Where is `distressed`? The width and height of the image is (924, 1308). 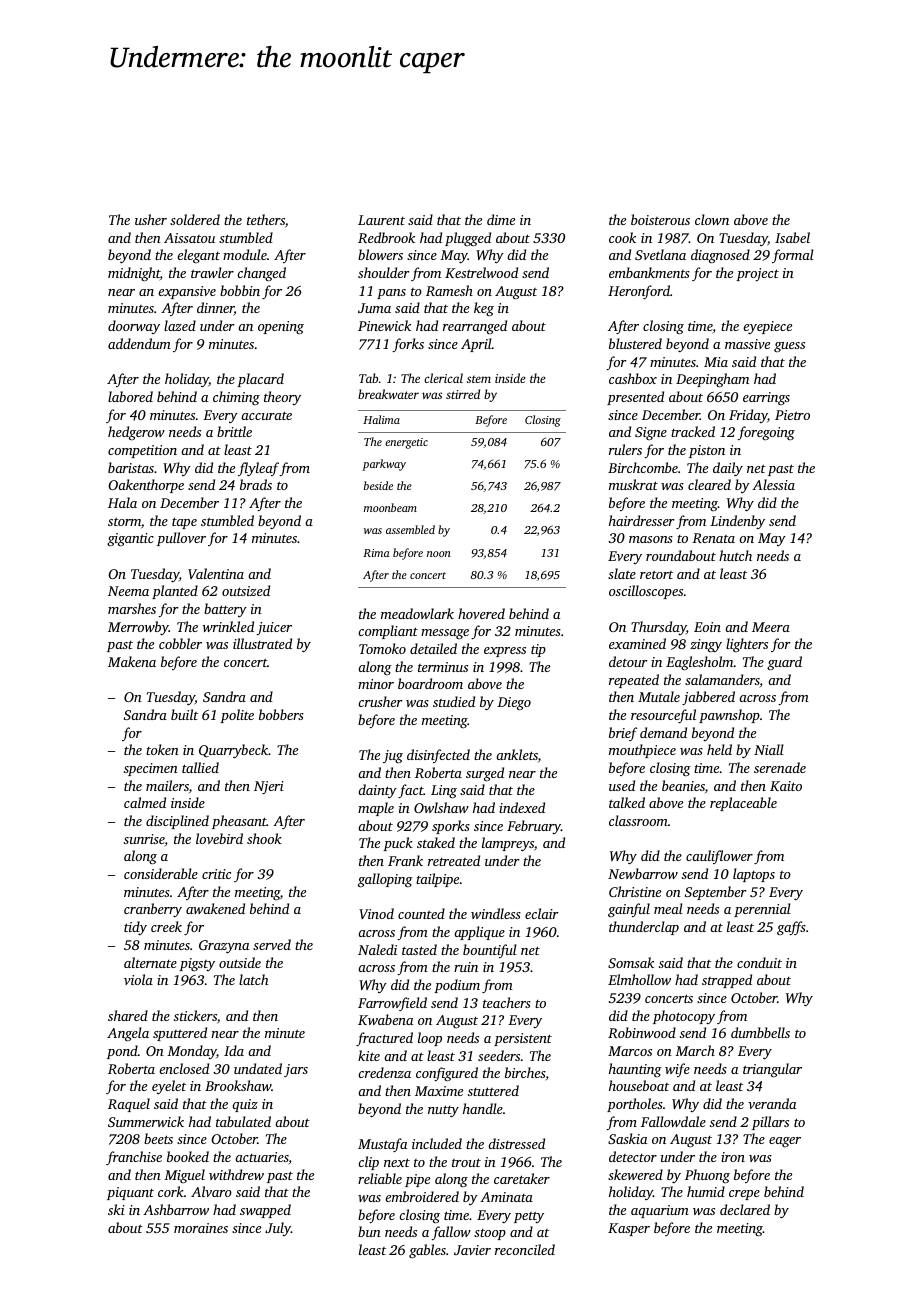
distressed is located at coordinates (516, 1143).
